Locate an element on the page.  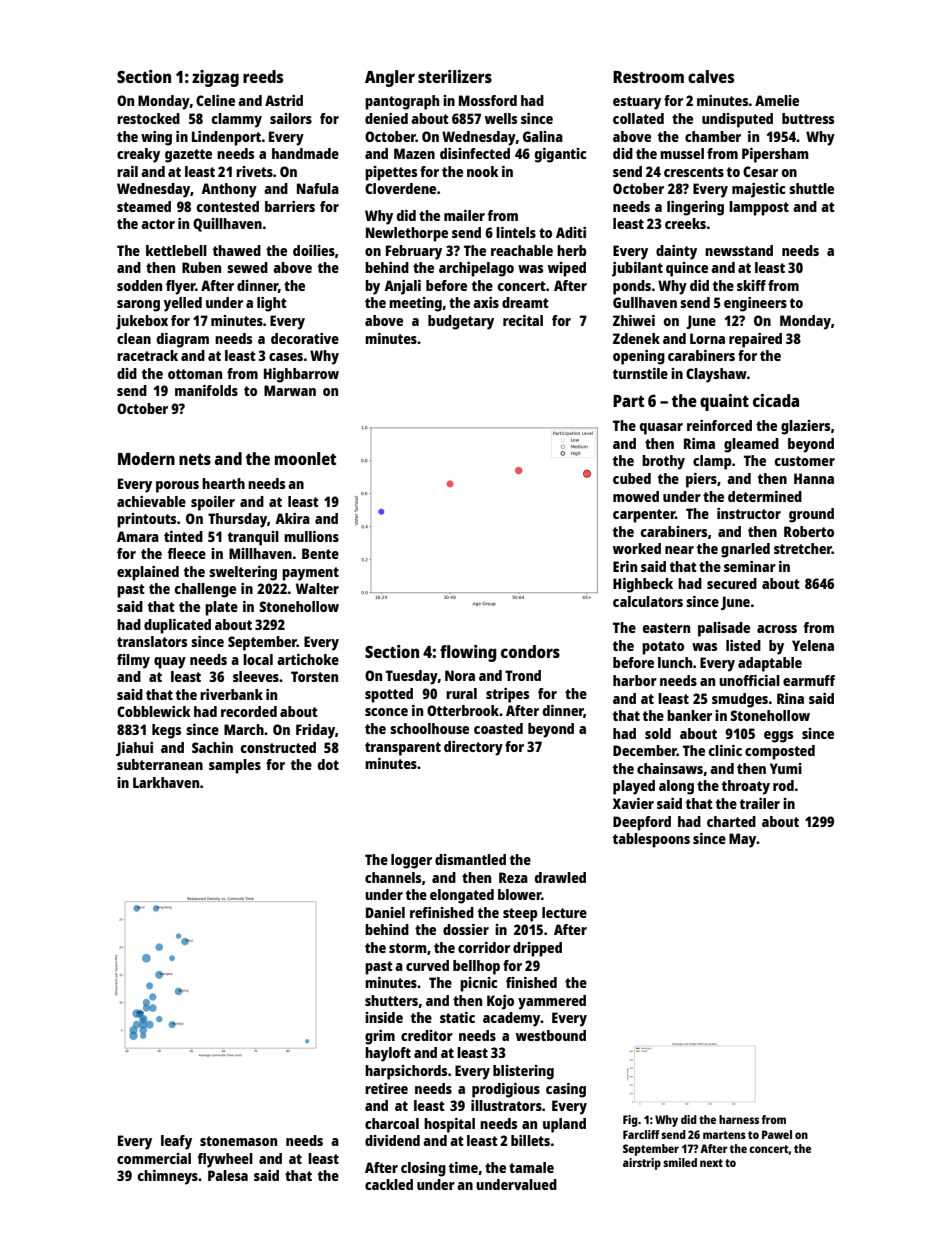
grim is located at coordinates (380, 1037).
